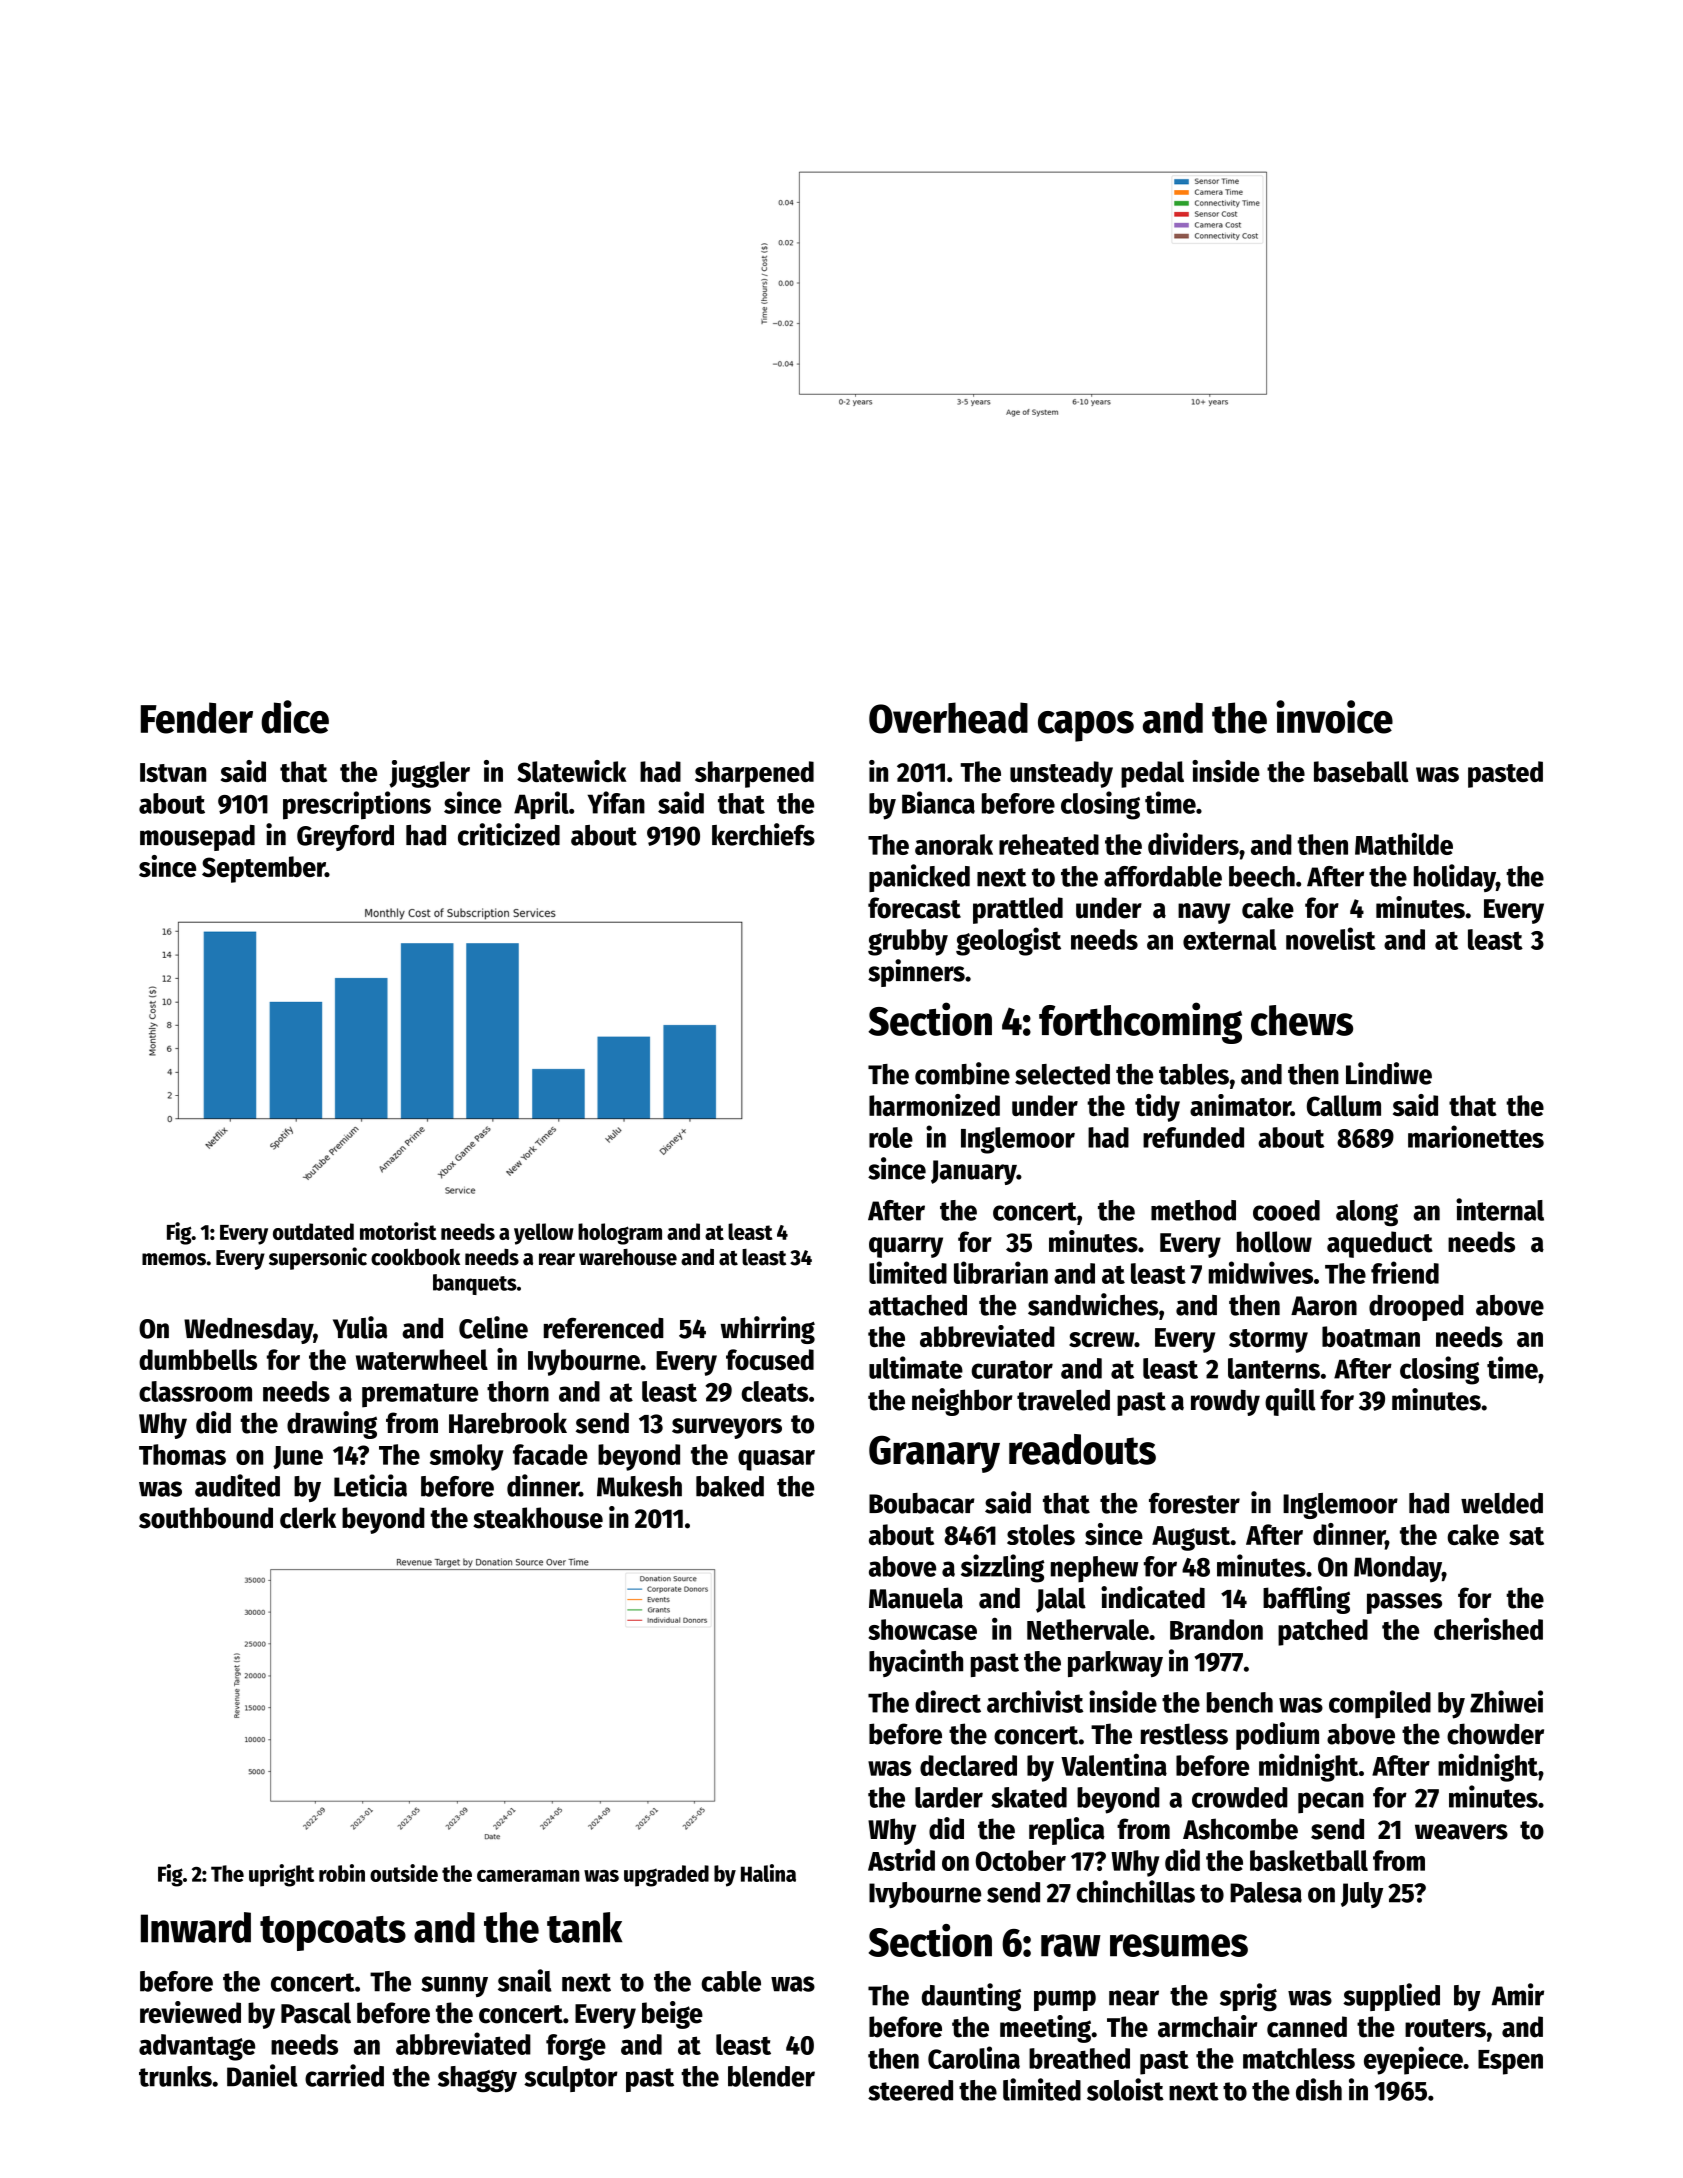  I want to click on sharpened, so click(754, 774).
